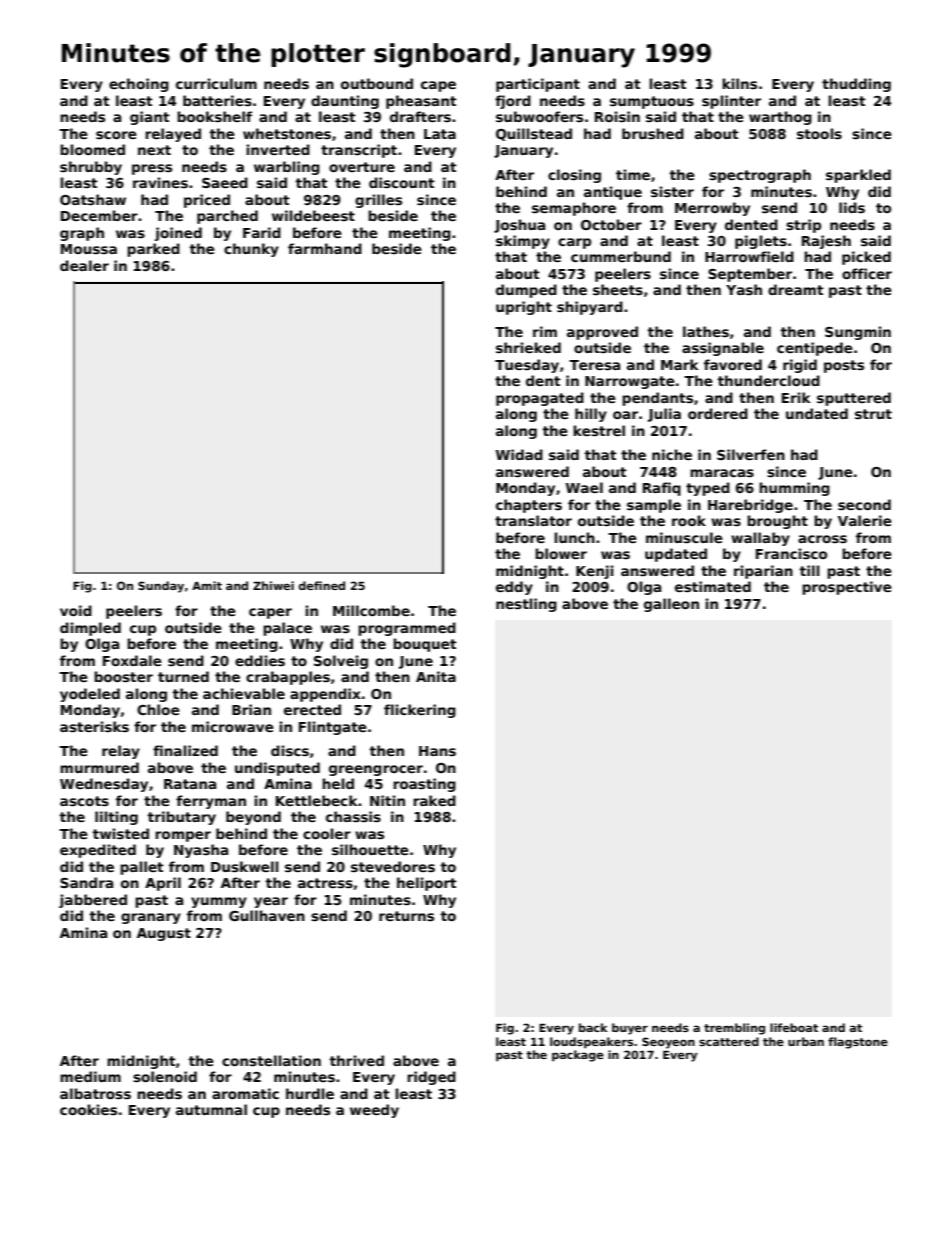  I want to click on Tuesday, so click(527, 366).
